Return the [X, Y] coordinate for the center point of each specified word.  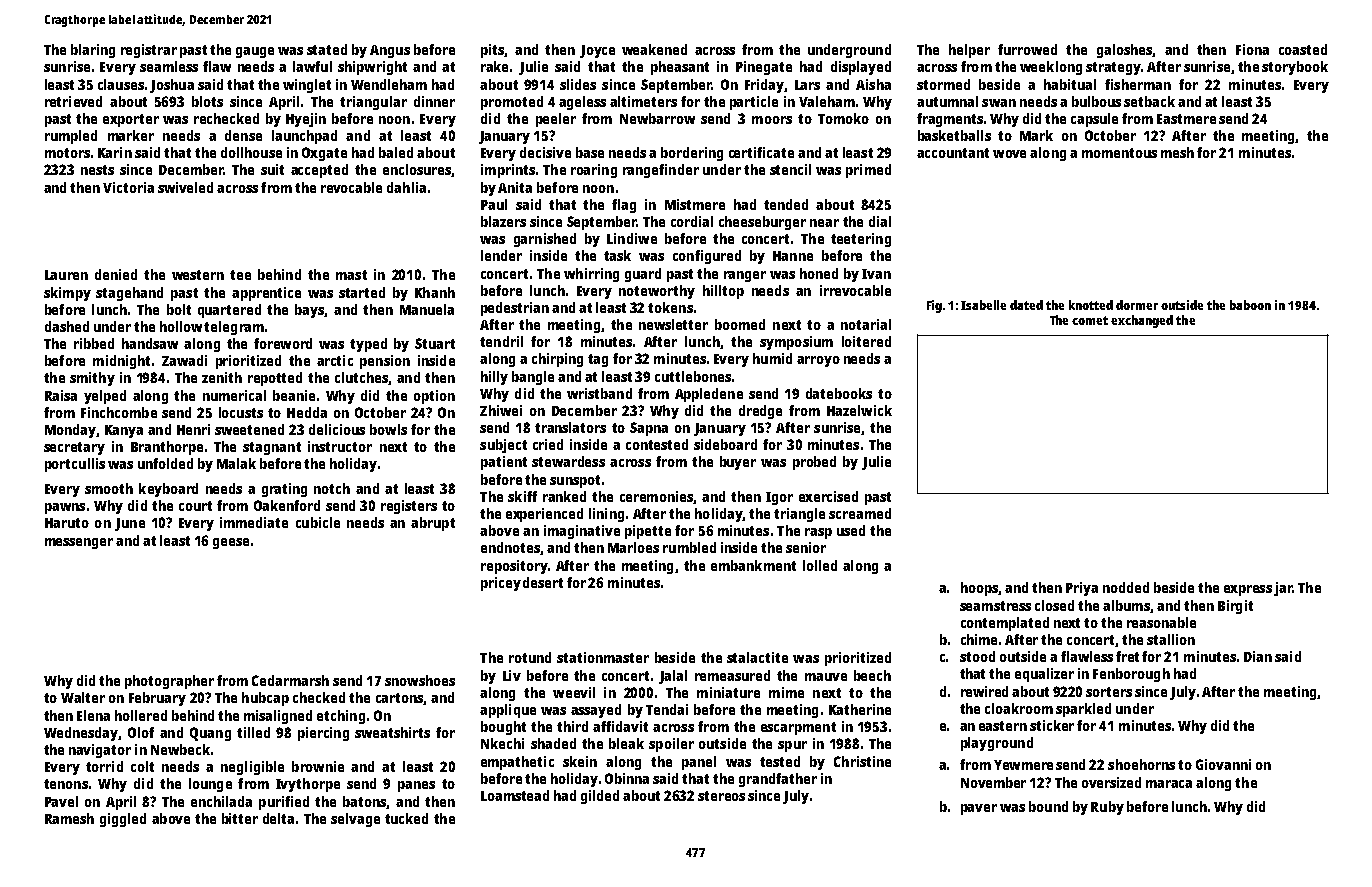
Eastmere [1186, 119]
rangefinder [661, 171]
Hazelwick [859, 410]
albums [1126, 605]
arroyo [818, 361]
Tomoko [843, 118]
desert [543, 582]
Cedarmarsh [290, 680]
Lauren [66, 275]
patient [504, 463]
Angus [390, 51]
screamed [860, 513]
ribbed [94, 343]
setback [1149, 101]
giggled [123, 820]
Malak [236, 463]
